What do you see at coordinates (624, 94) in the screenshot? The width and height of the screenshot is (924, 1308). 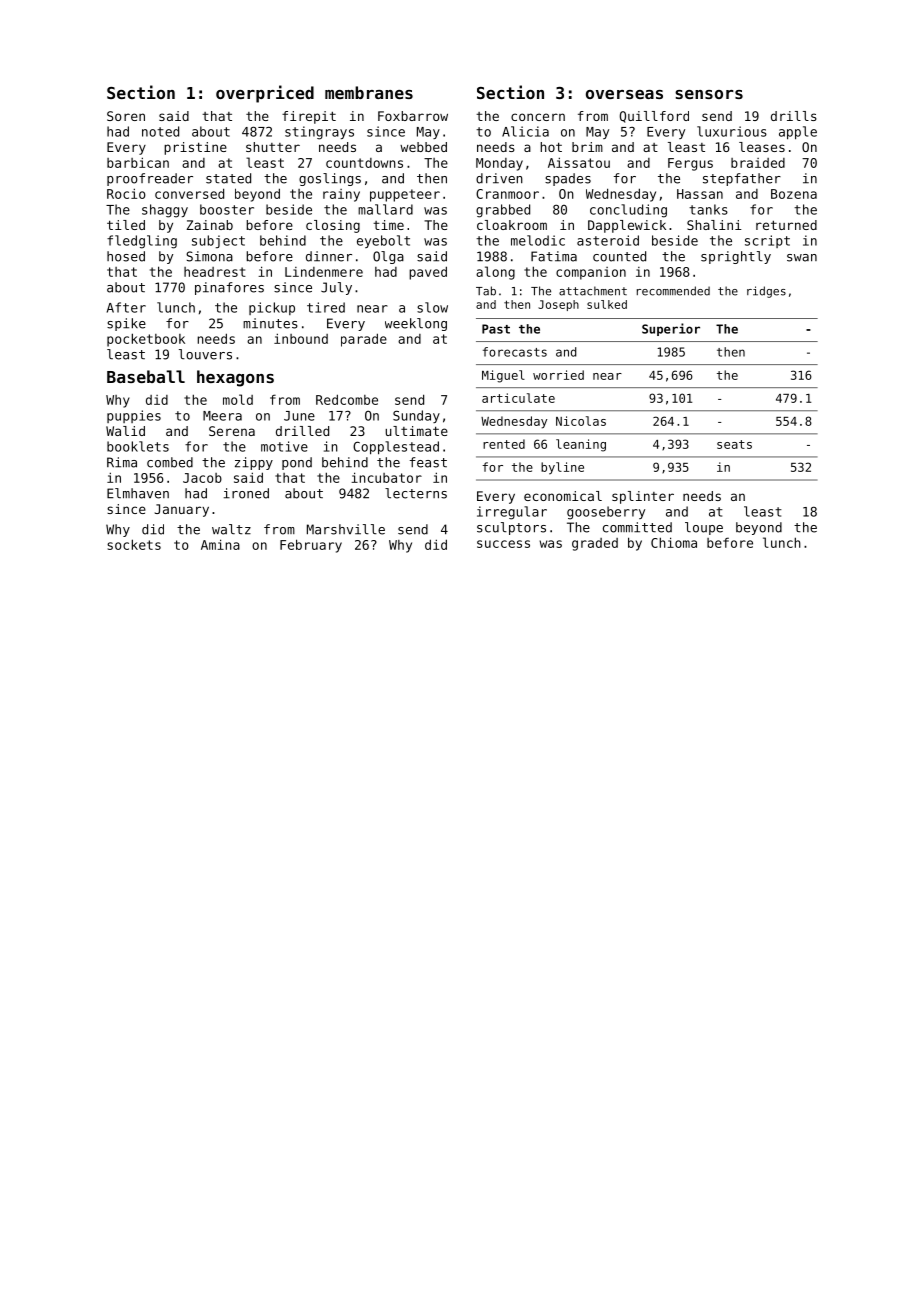 I see `overseas` at bounding box center [624, 94].
